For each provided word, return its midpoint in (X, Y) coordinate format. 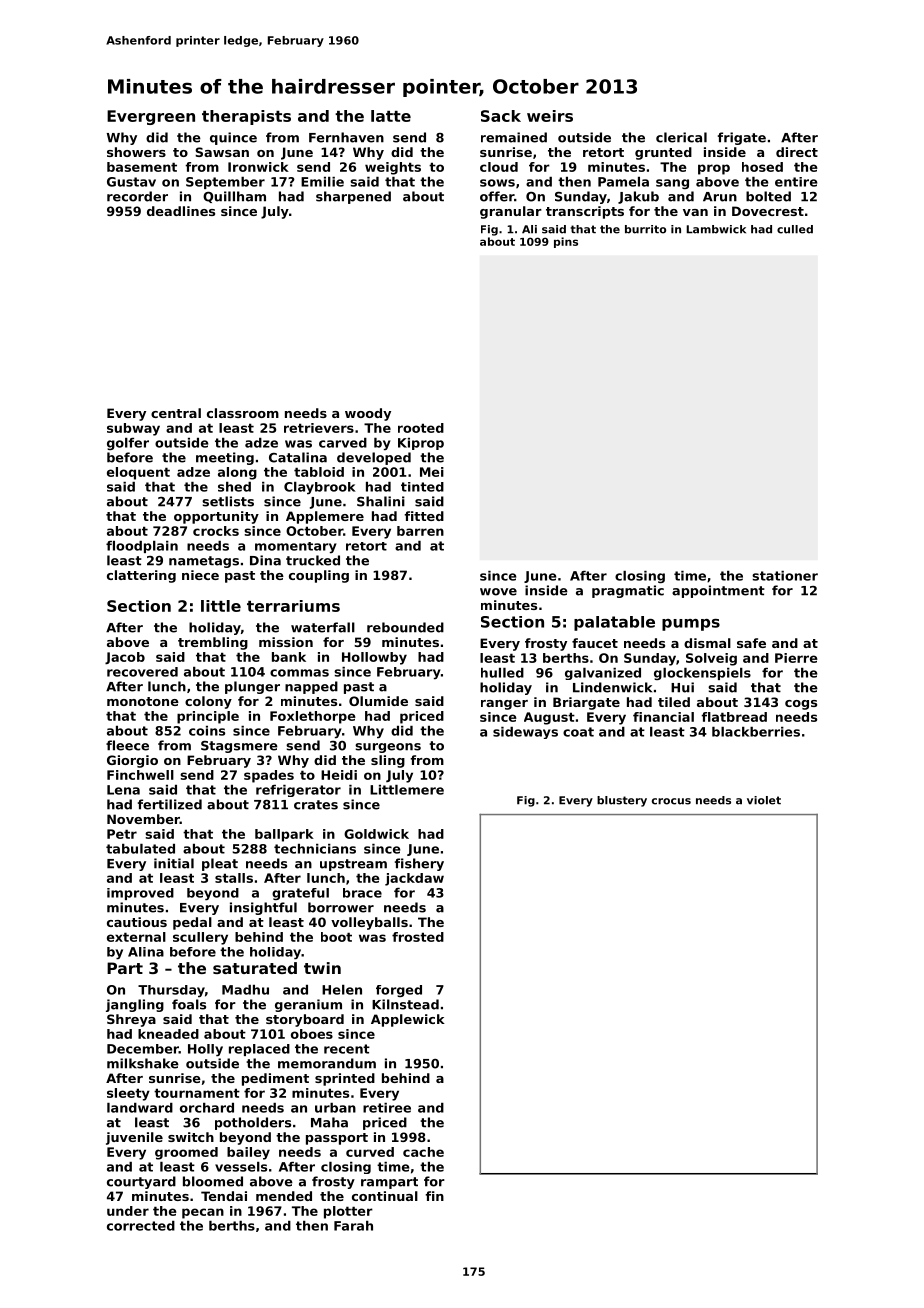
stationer (785, 576)
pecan (203, 1213)
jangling (135, 1005)
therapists (246, 117)
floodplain (142, 547)
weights (393, 168)
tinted (422, 487)
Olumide (378, 701)
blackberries (756, 732)
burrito (645, 229)
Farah (353, 1226)
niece (200, 575)
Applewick (408, 1020)
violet (764, 800)
